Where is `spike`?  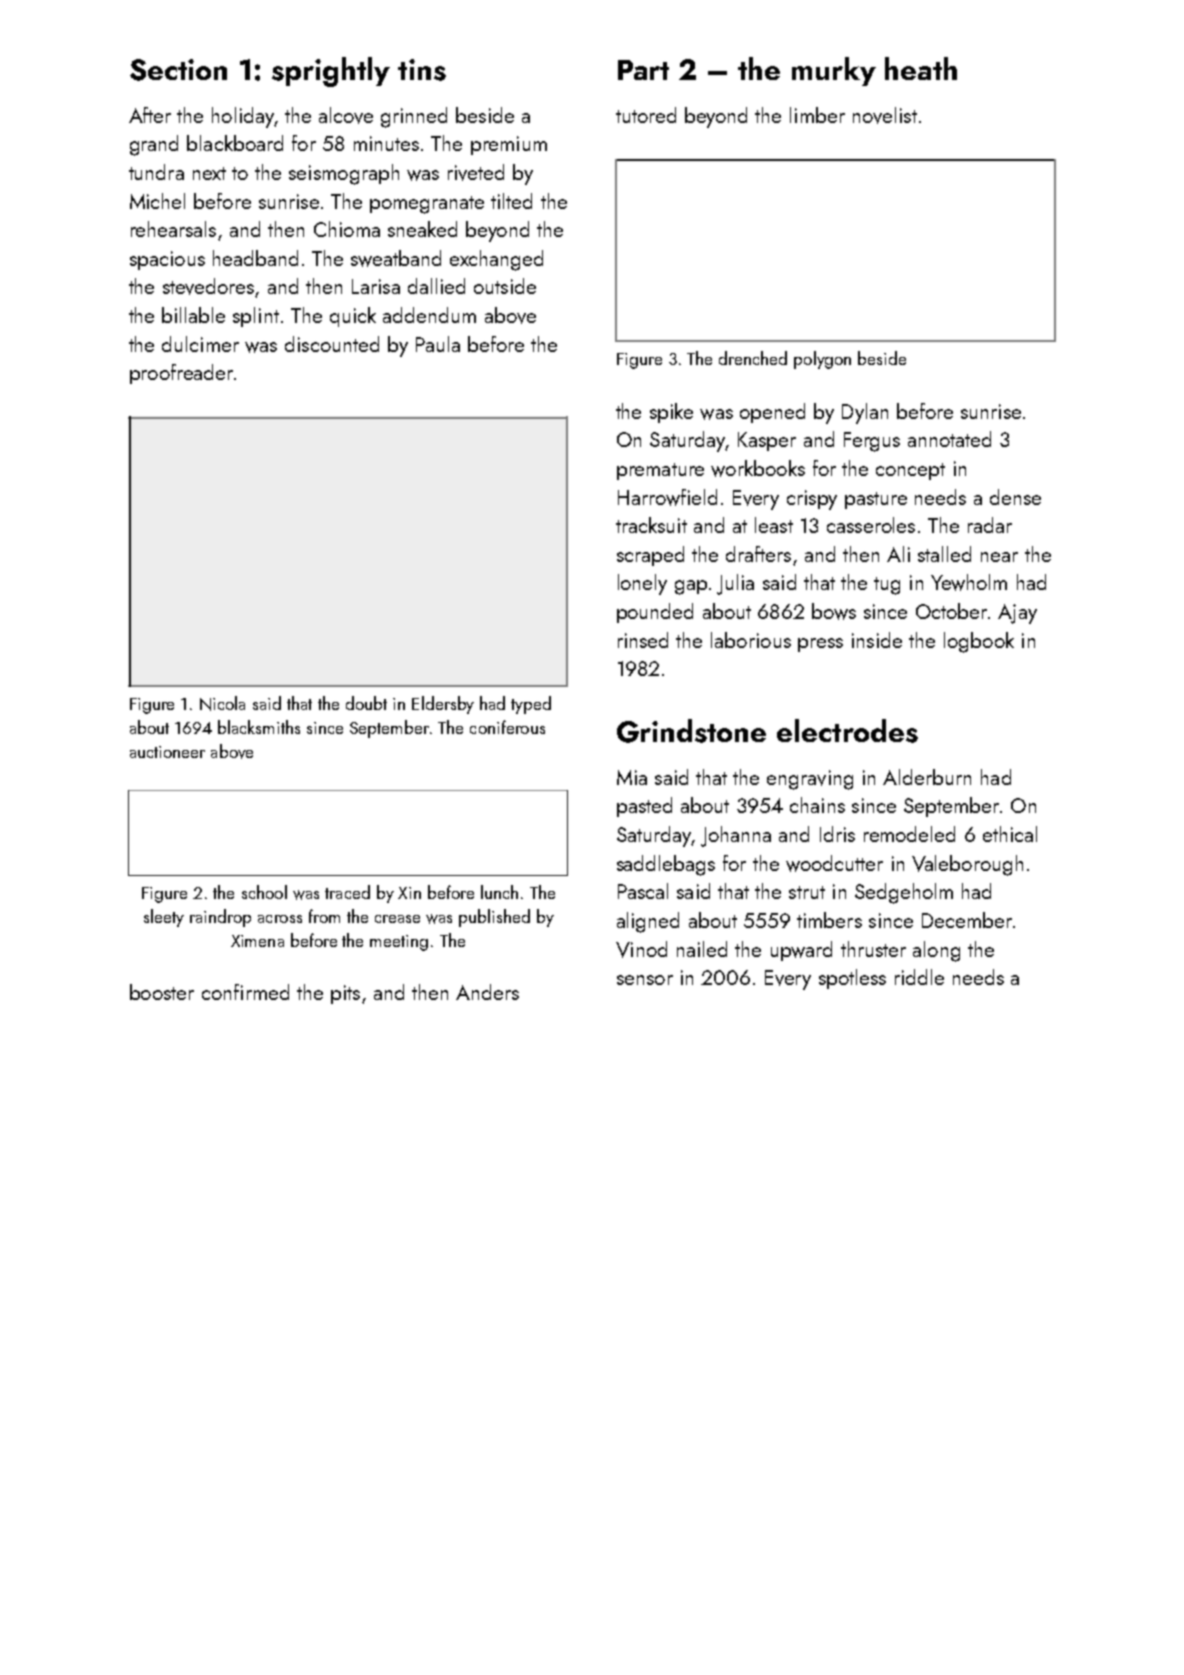 spike is located at coordinates (671, 413).
